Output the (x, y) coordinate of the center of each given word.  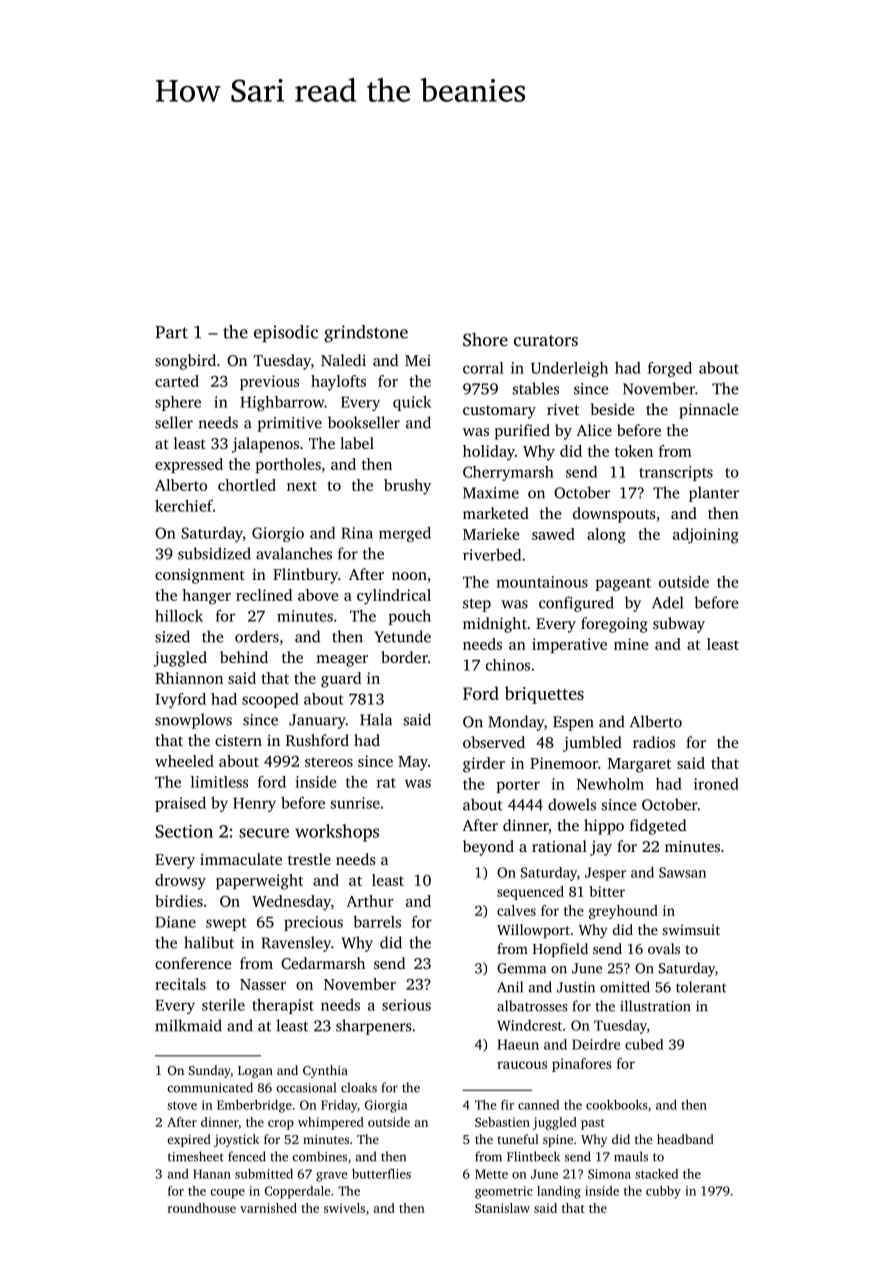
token (634, 451)
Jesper (605, 874)
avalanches (294, 553)
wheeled (184, 761)
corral (483, 368)
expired (189, 1140)
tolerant (701, 987)
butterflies (381, 1174)
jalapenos (265, 445)
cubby (663, 1192)
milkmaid (188, 1025)
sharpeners (373, 1027)
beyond (488, 848)
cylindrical (394, 597)
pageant (623, 584)
